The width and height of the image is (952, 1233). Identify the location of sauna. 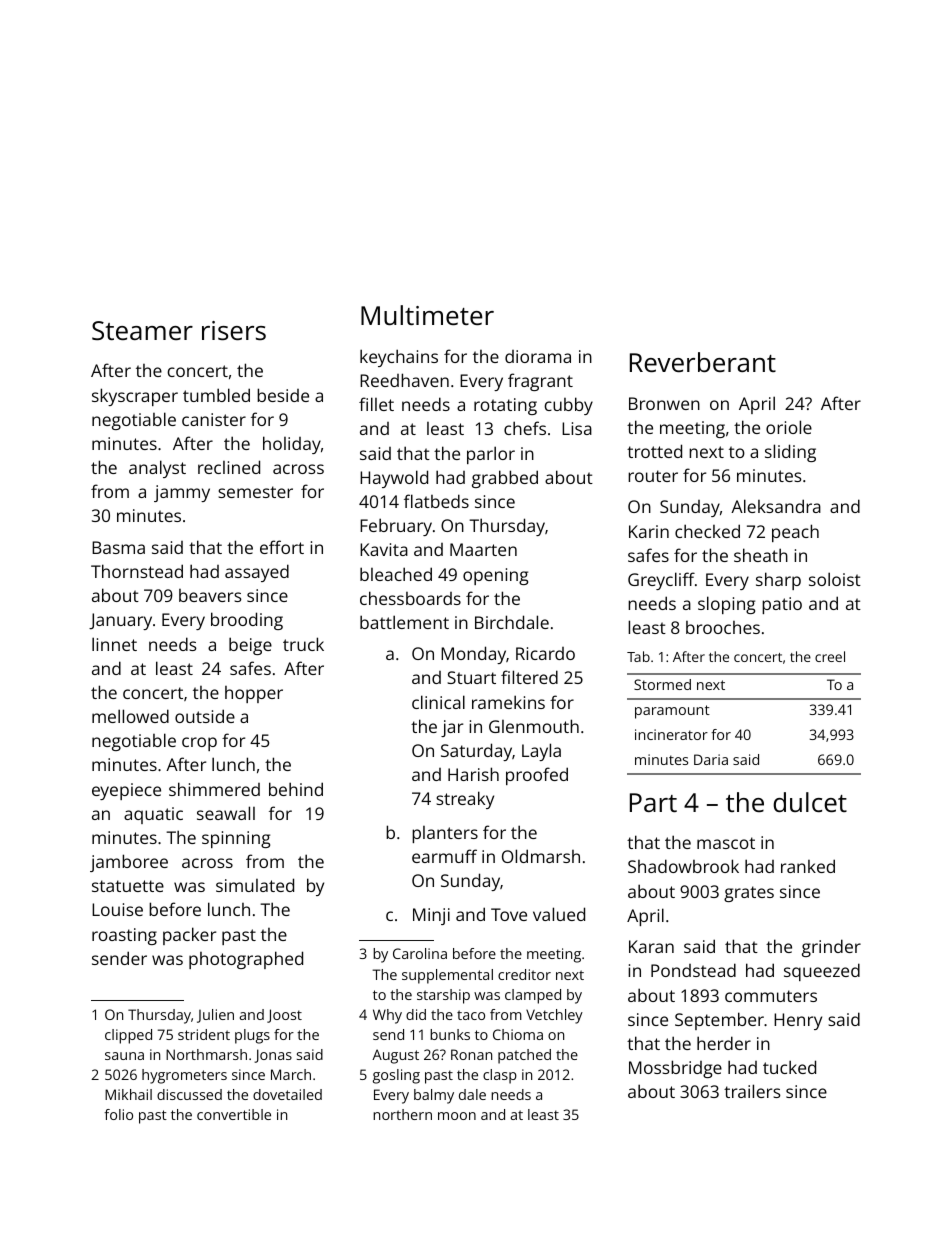
(124, 1056).
